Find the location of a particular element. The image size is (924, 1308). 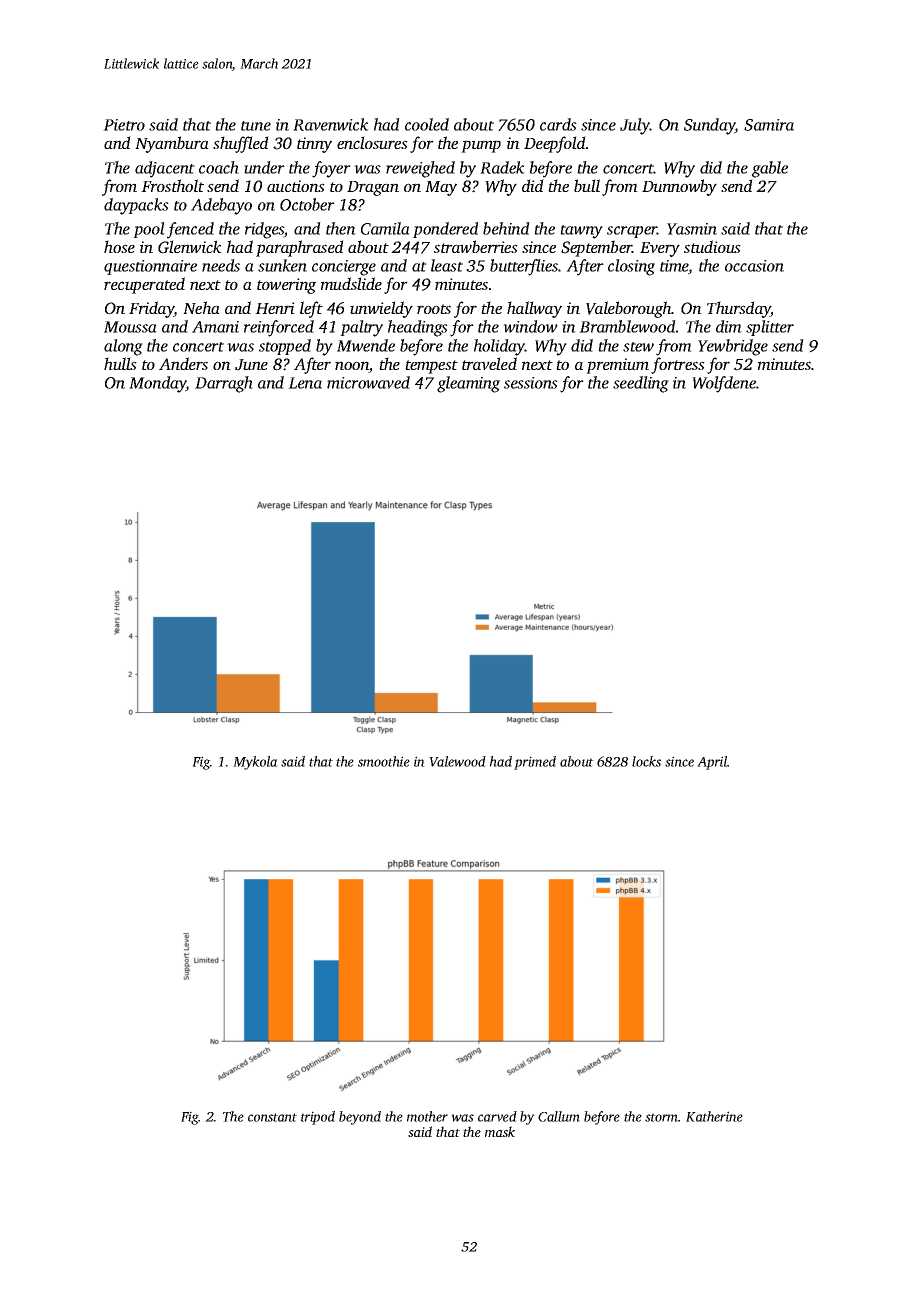

Mykola is located at coordinates (255, 763).
